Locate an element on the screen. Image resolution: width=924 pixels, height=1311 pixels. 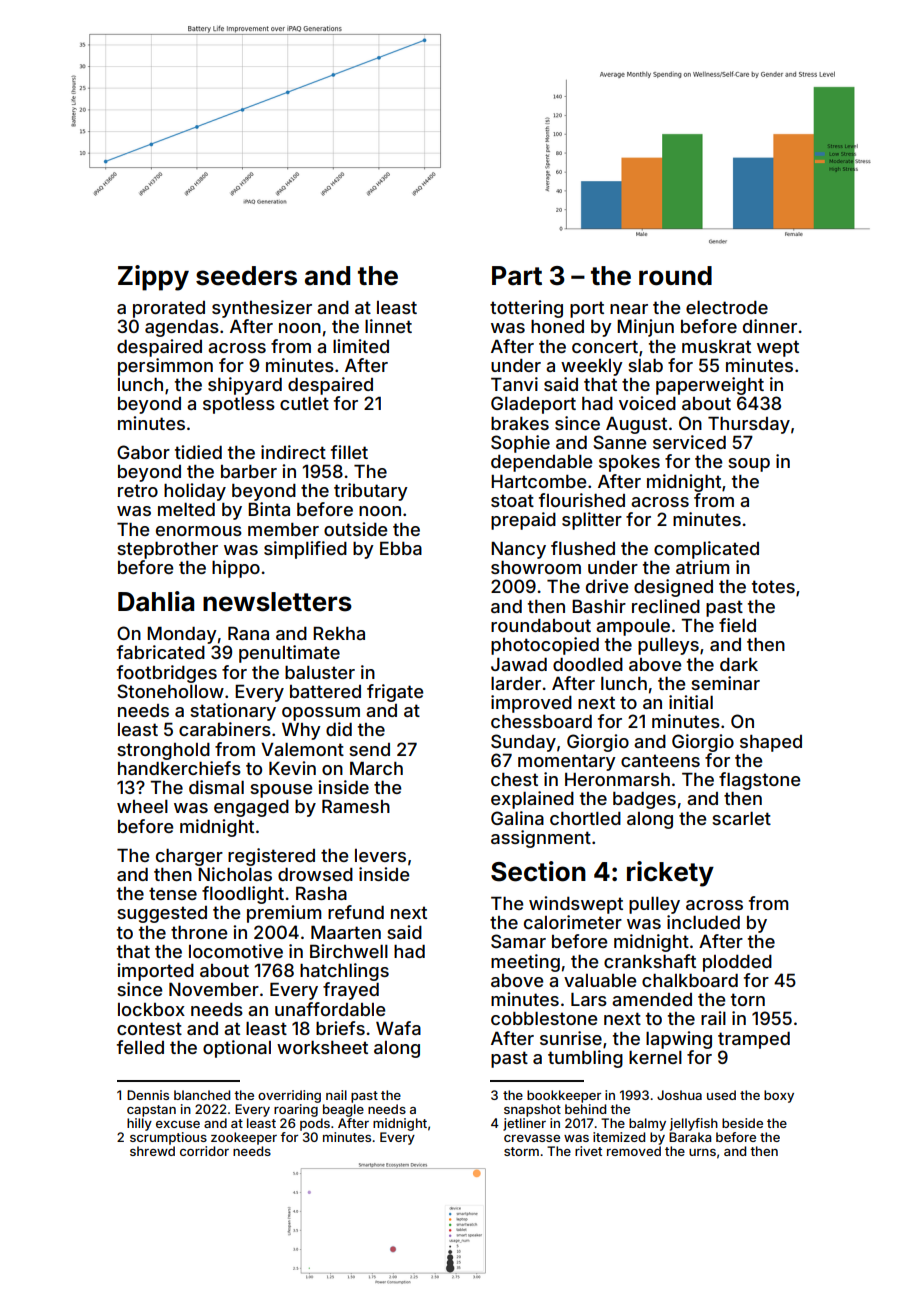
seeders is located at coordinates (246, 276).
